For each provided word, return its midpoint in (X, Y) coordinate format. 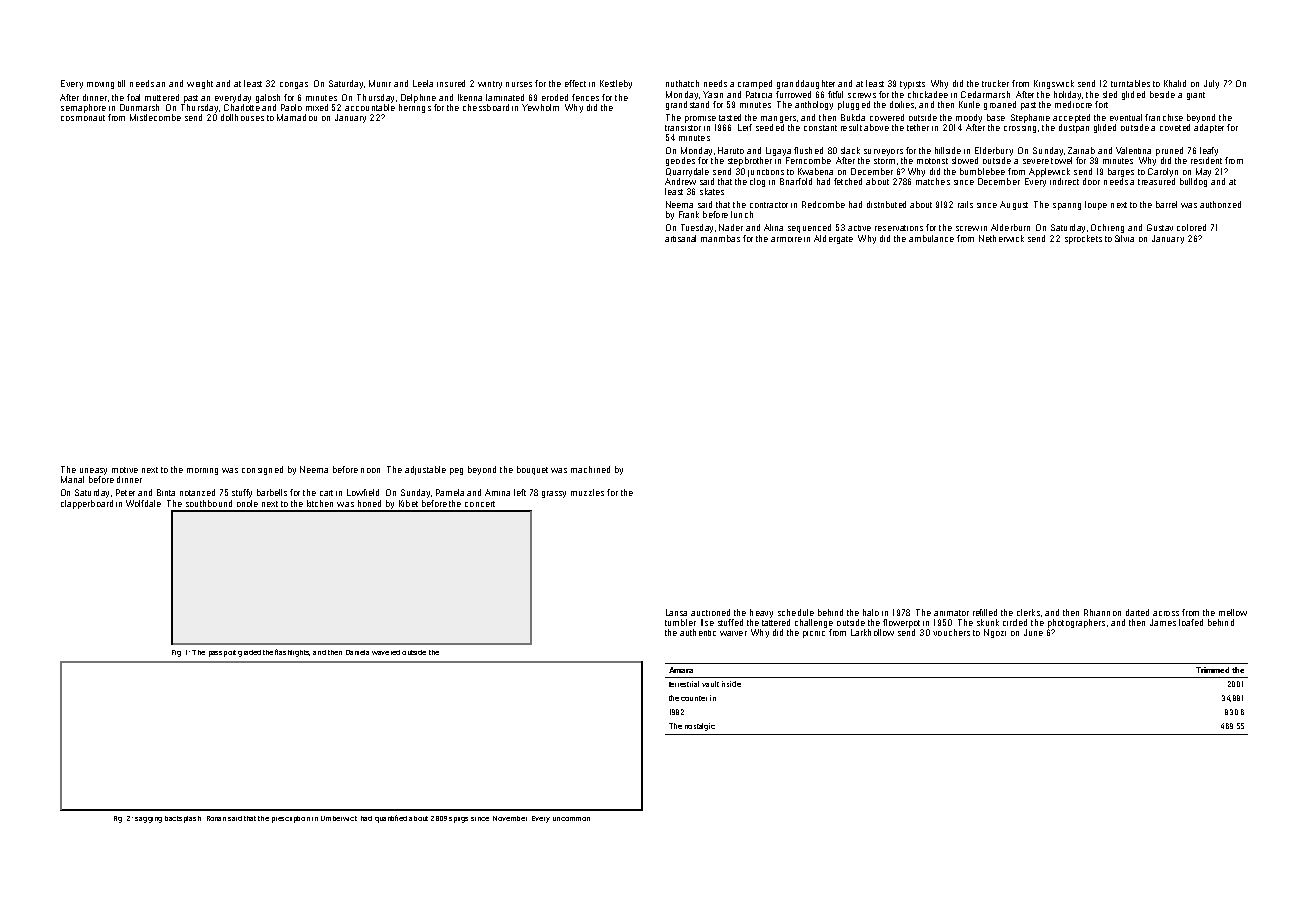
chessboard (486, 107)
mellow (1233, 612)
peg (456, 471)
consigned (262, 470)
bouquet (532, 470)
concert (480, 504)
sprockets (1083, 239)
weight (200, 84)
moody (969, 118)
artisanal (680, 238)
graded (249, 653)
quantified (391, 819)
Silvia (1124, 238)
